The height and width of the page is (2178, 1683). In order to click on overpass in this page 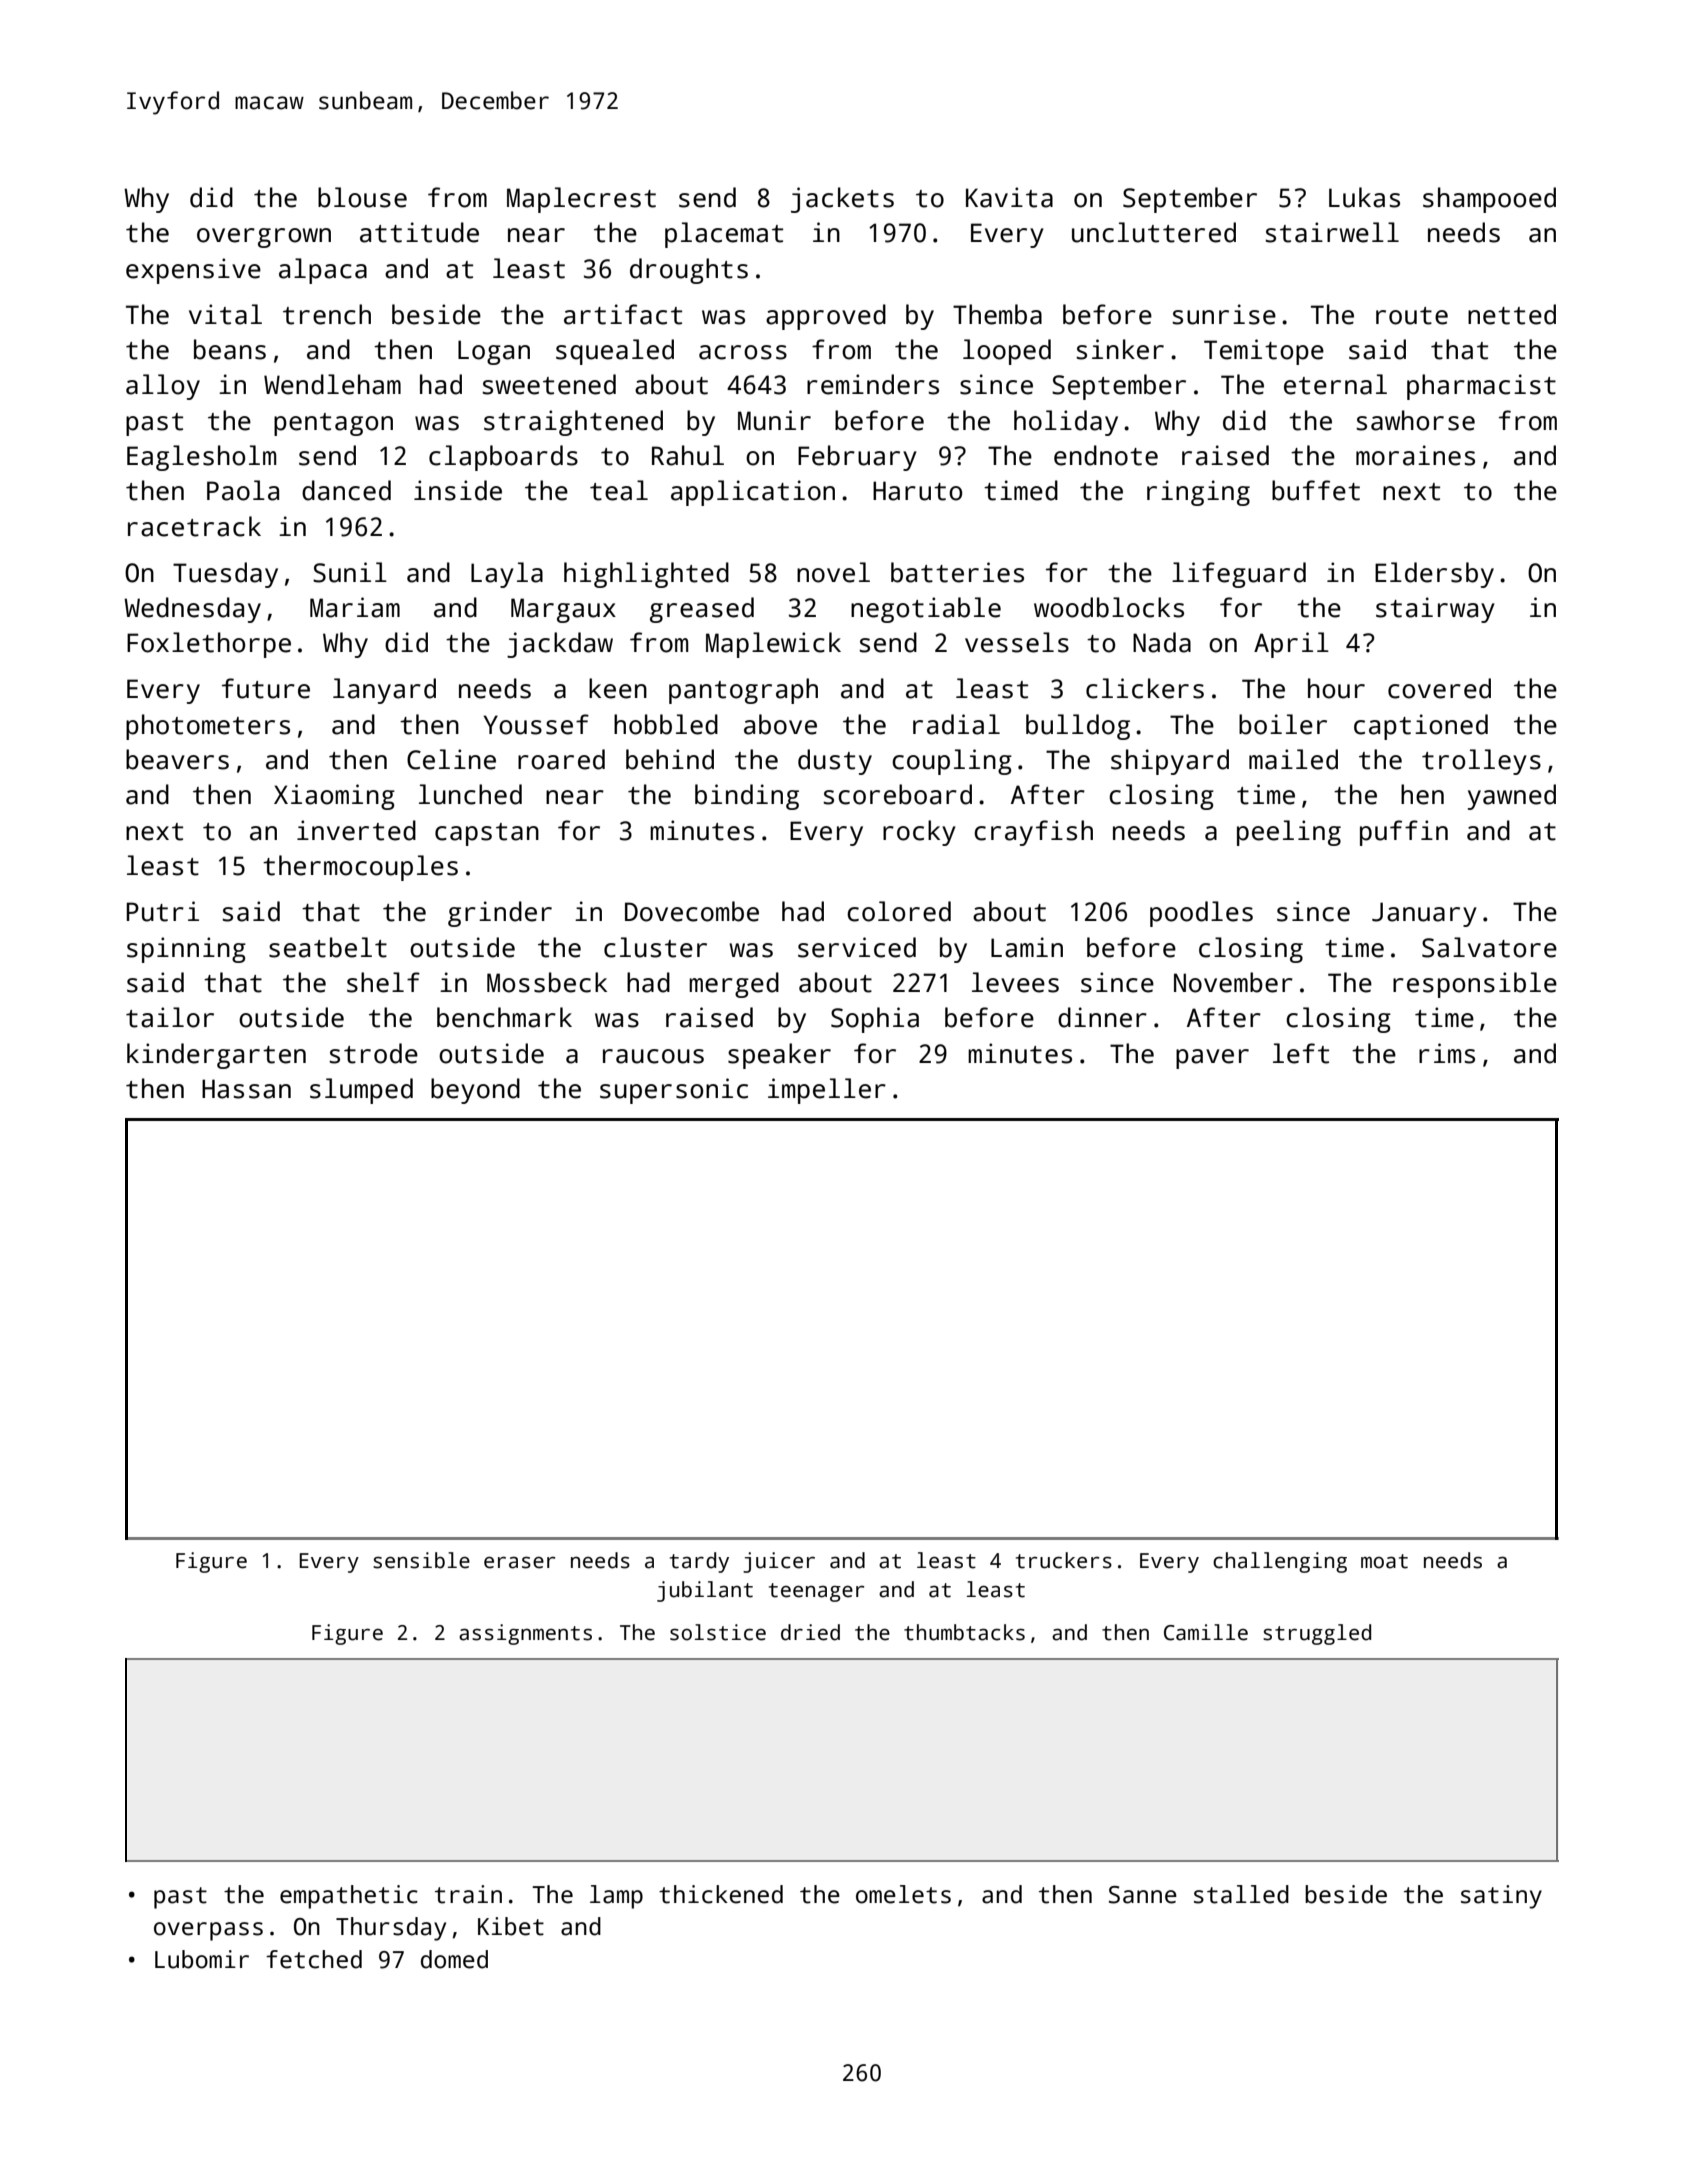, I will do `click(208, 1931)`.
